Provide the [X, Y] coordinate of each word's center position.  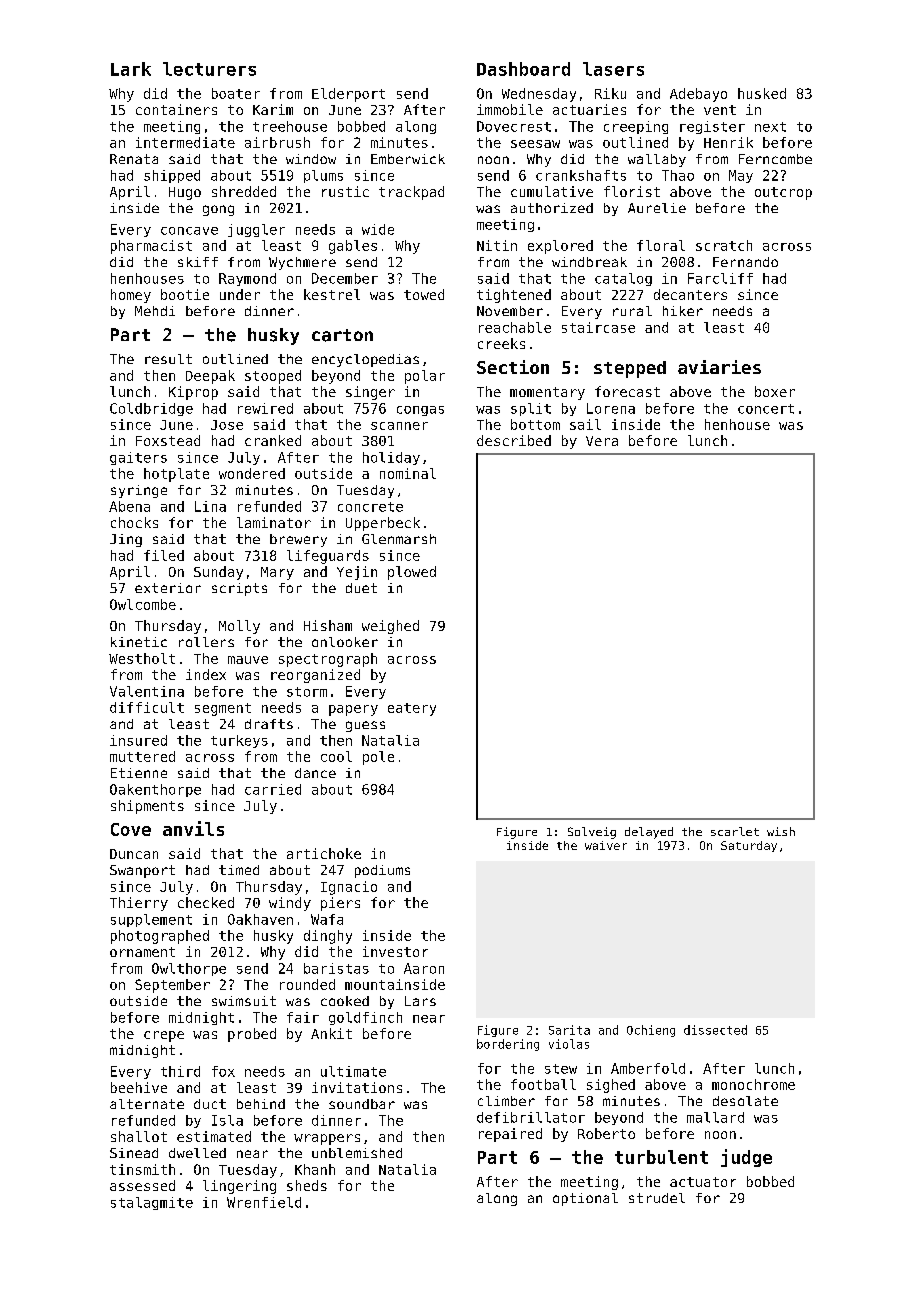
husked [762, 93]
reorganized [315, 676]
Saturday [749, 846]
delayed [649, 833]
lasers [613, 69]
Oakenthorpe [155, 790]
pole [378, 758]
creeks [501, 343]
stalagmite [152, 1203]
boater [236, 93]
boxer [775, 391]
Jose [227, 425]
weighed [390, 627]
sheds [307, 1185]
